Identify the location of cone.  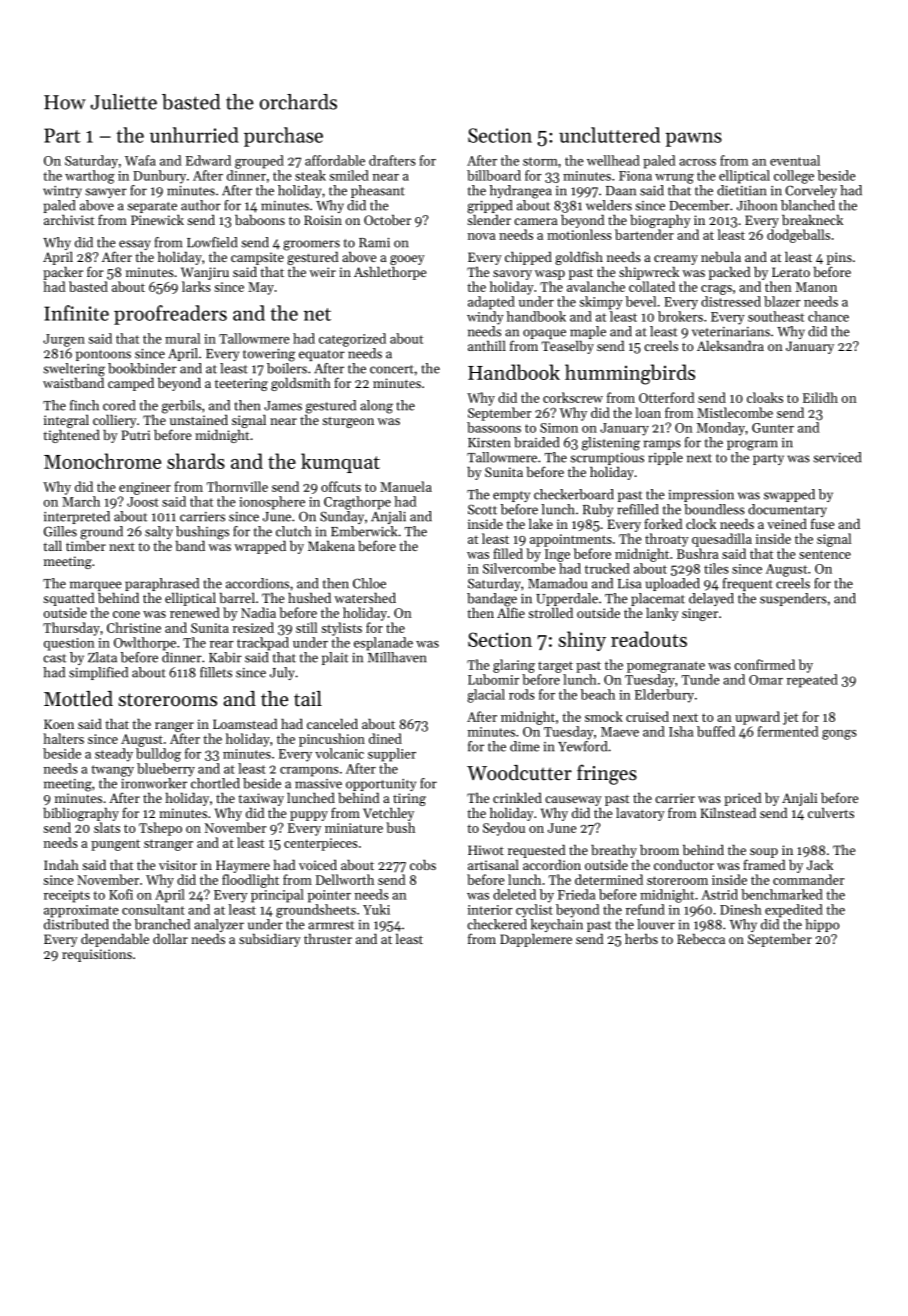
(126, 614).
